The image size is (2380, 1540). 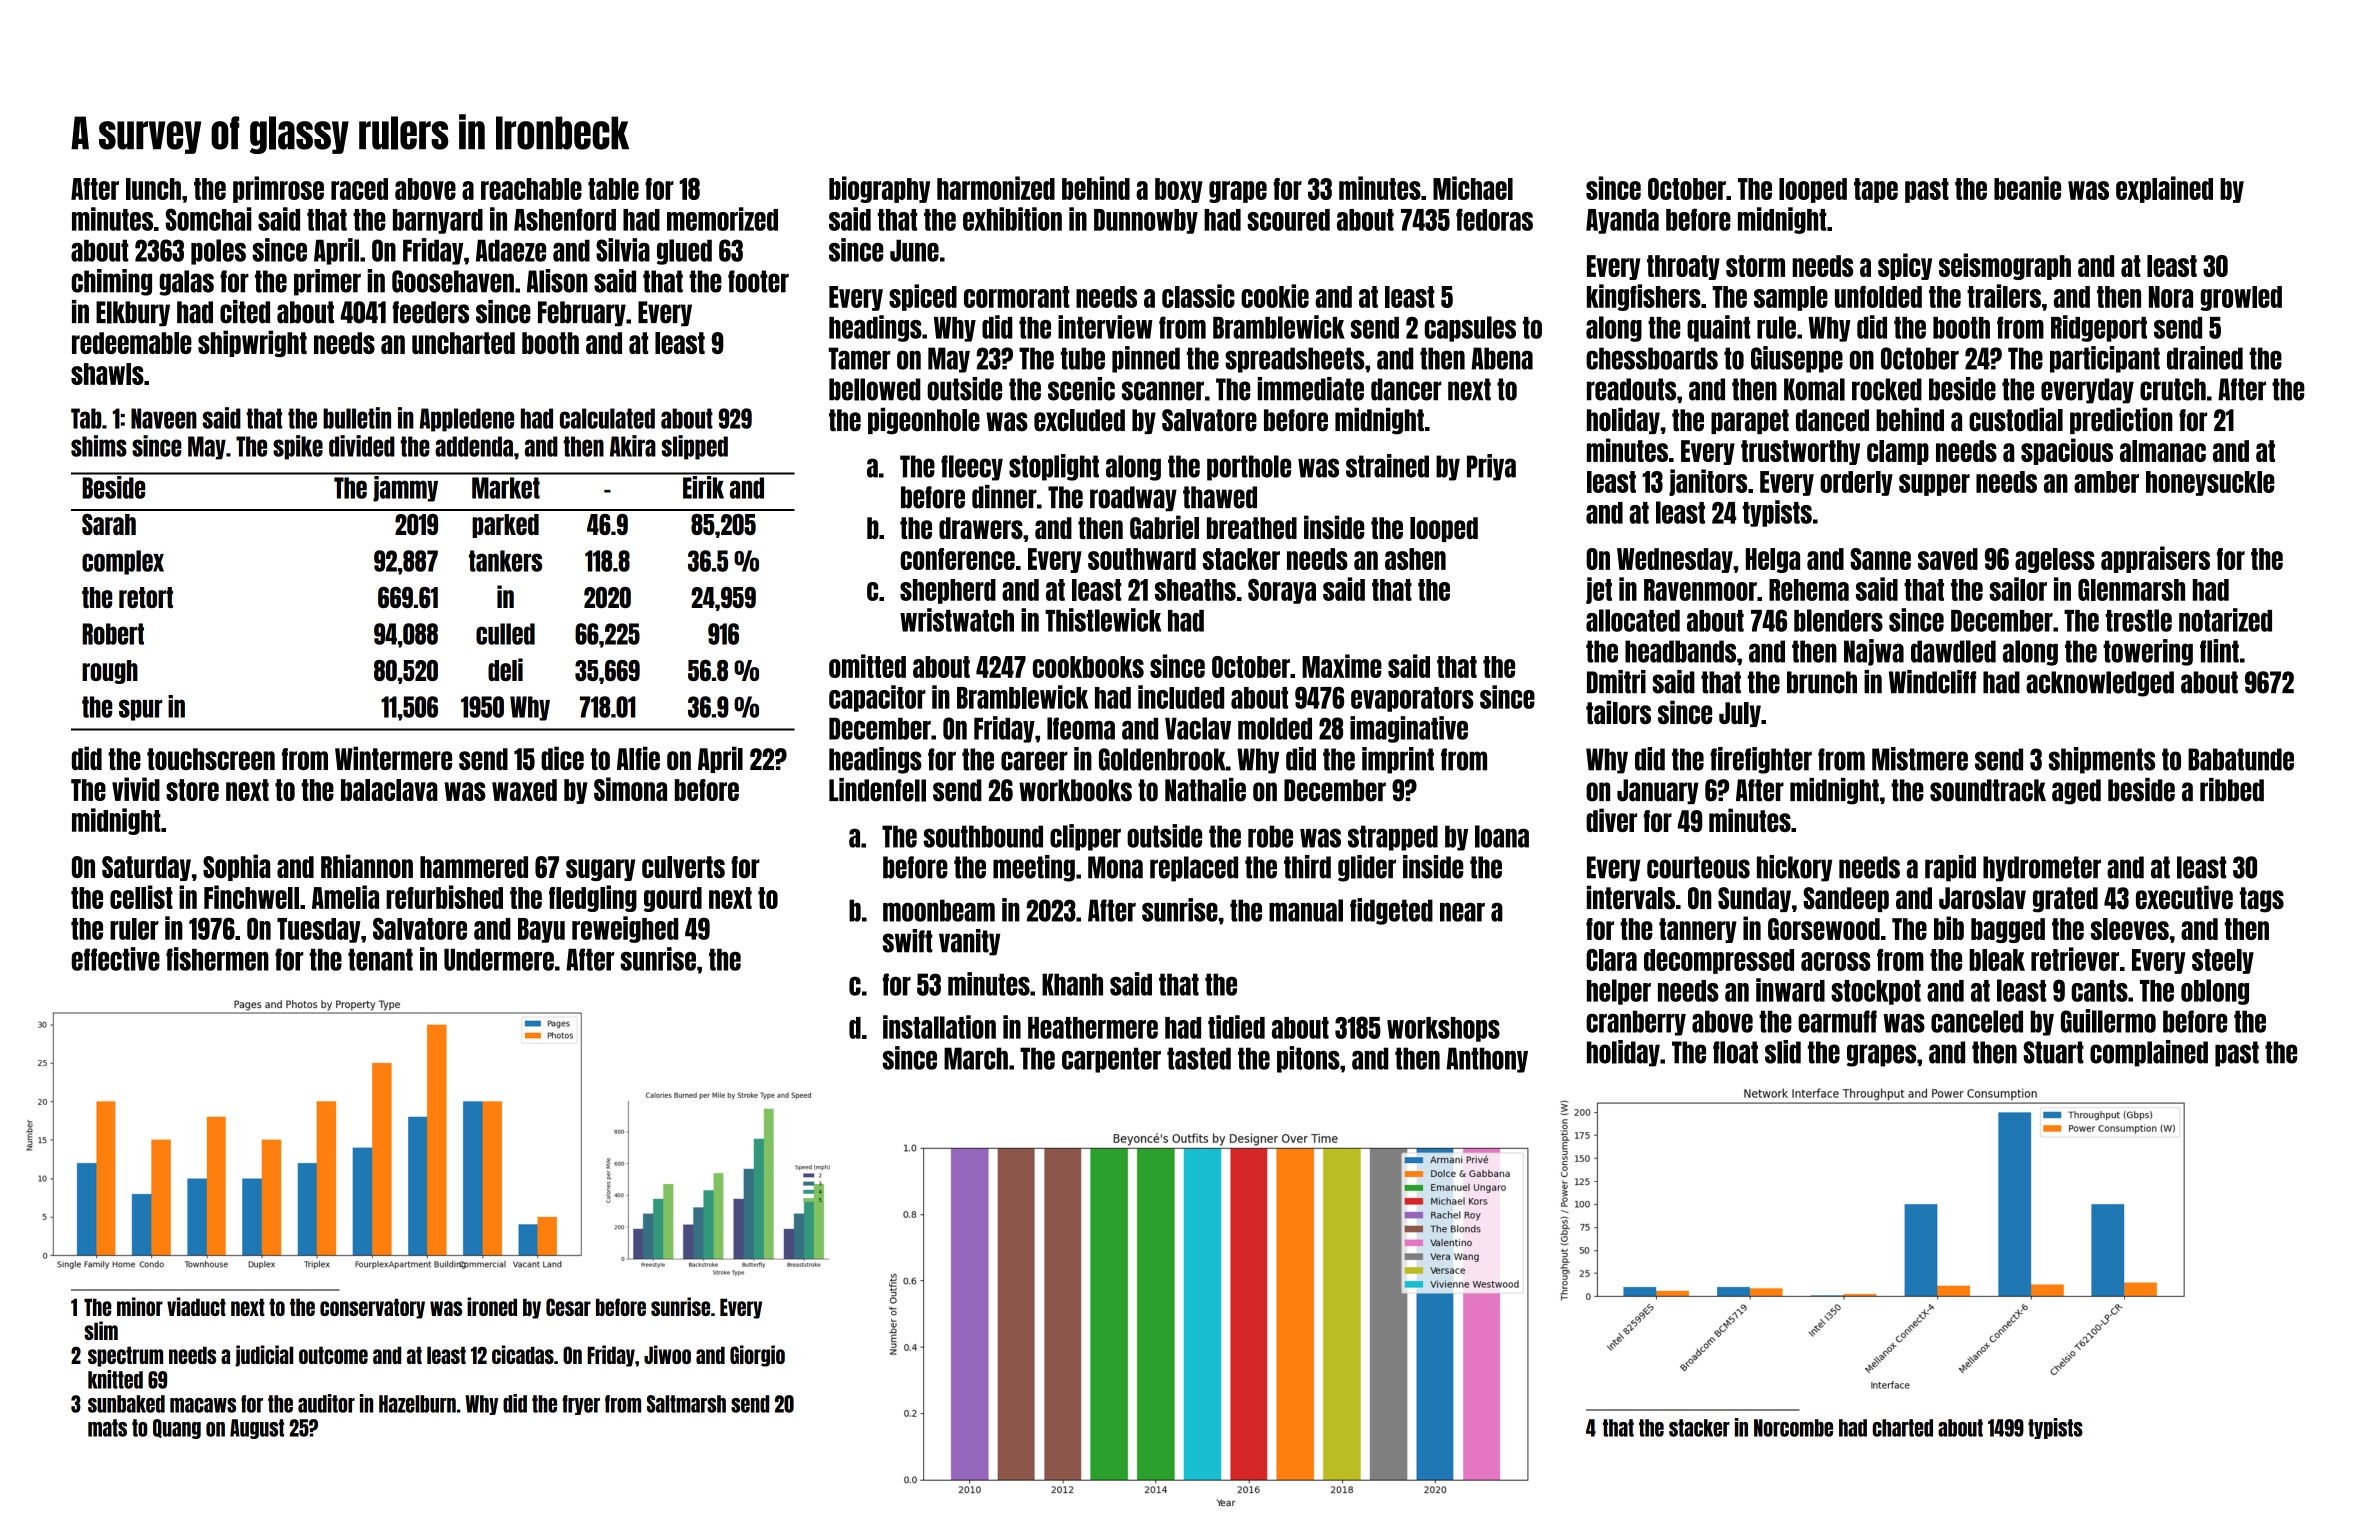 I want to click on primrose, so click(x=278, y=189).
